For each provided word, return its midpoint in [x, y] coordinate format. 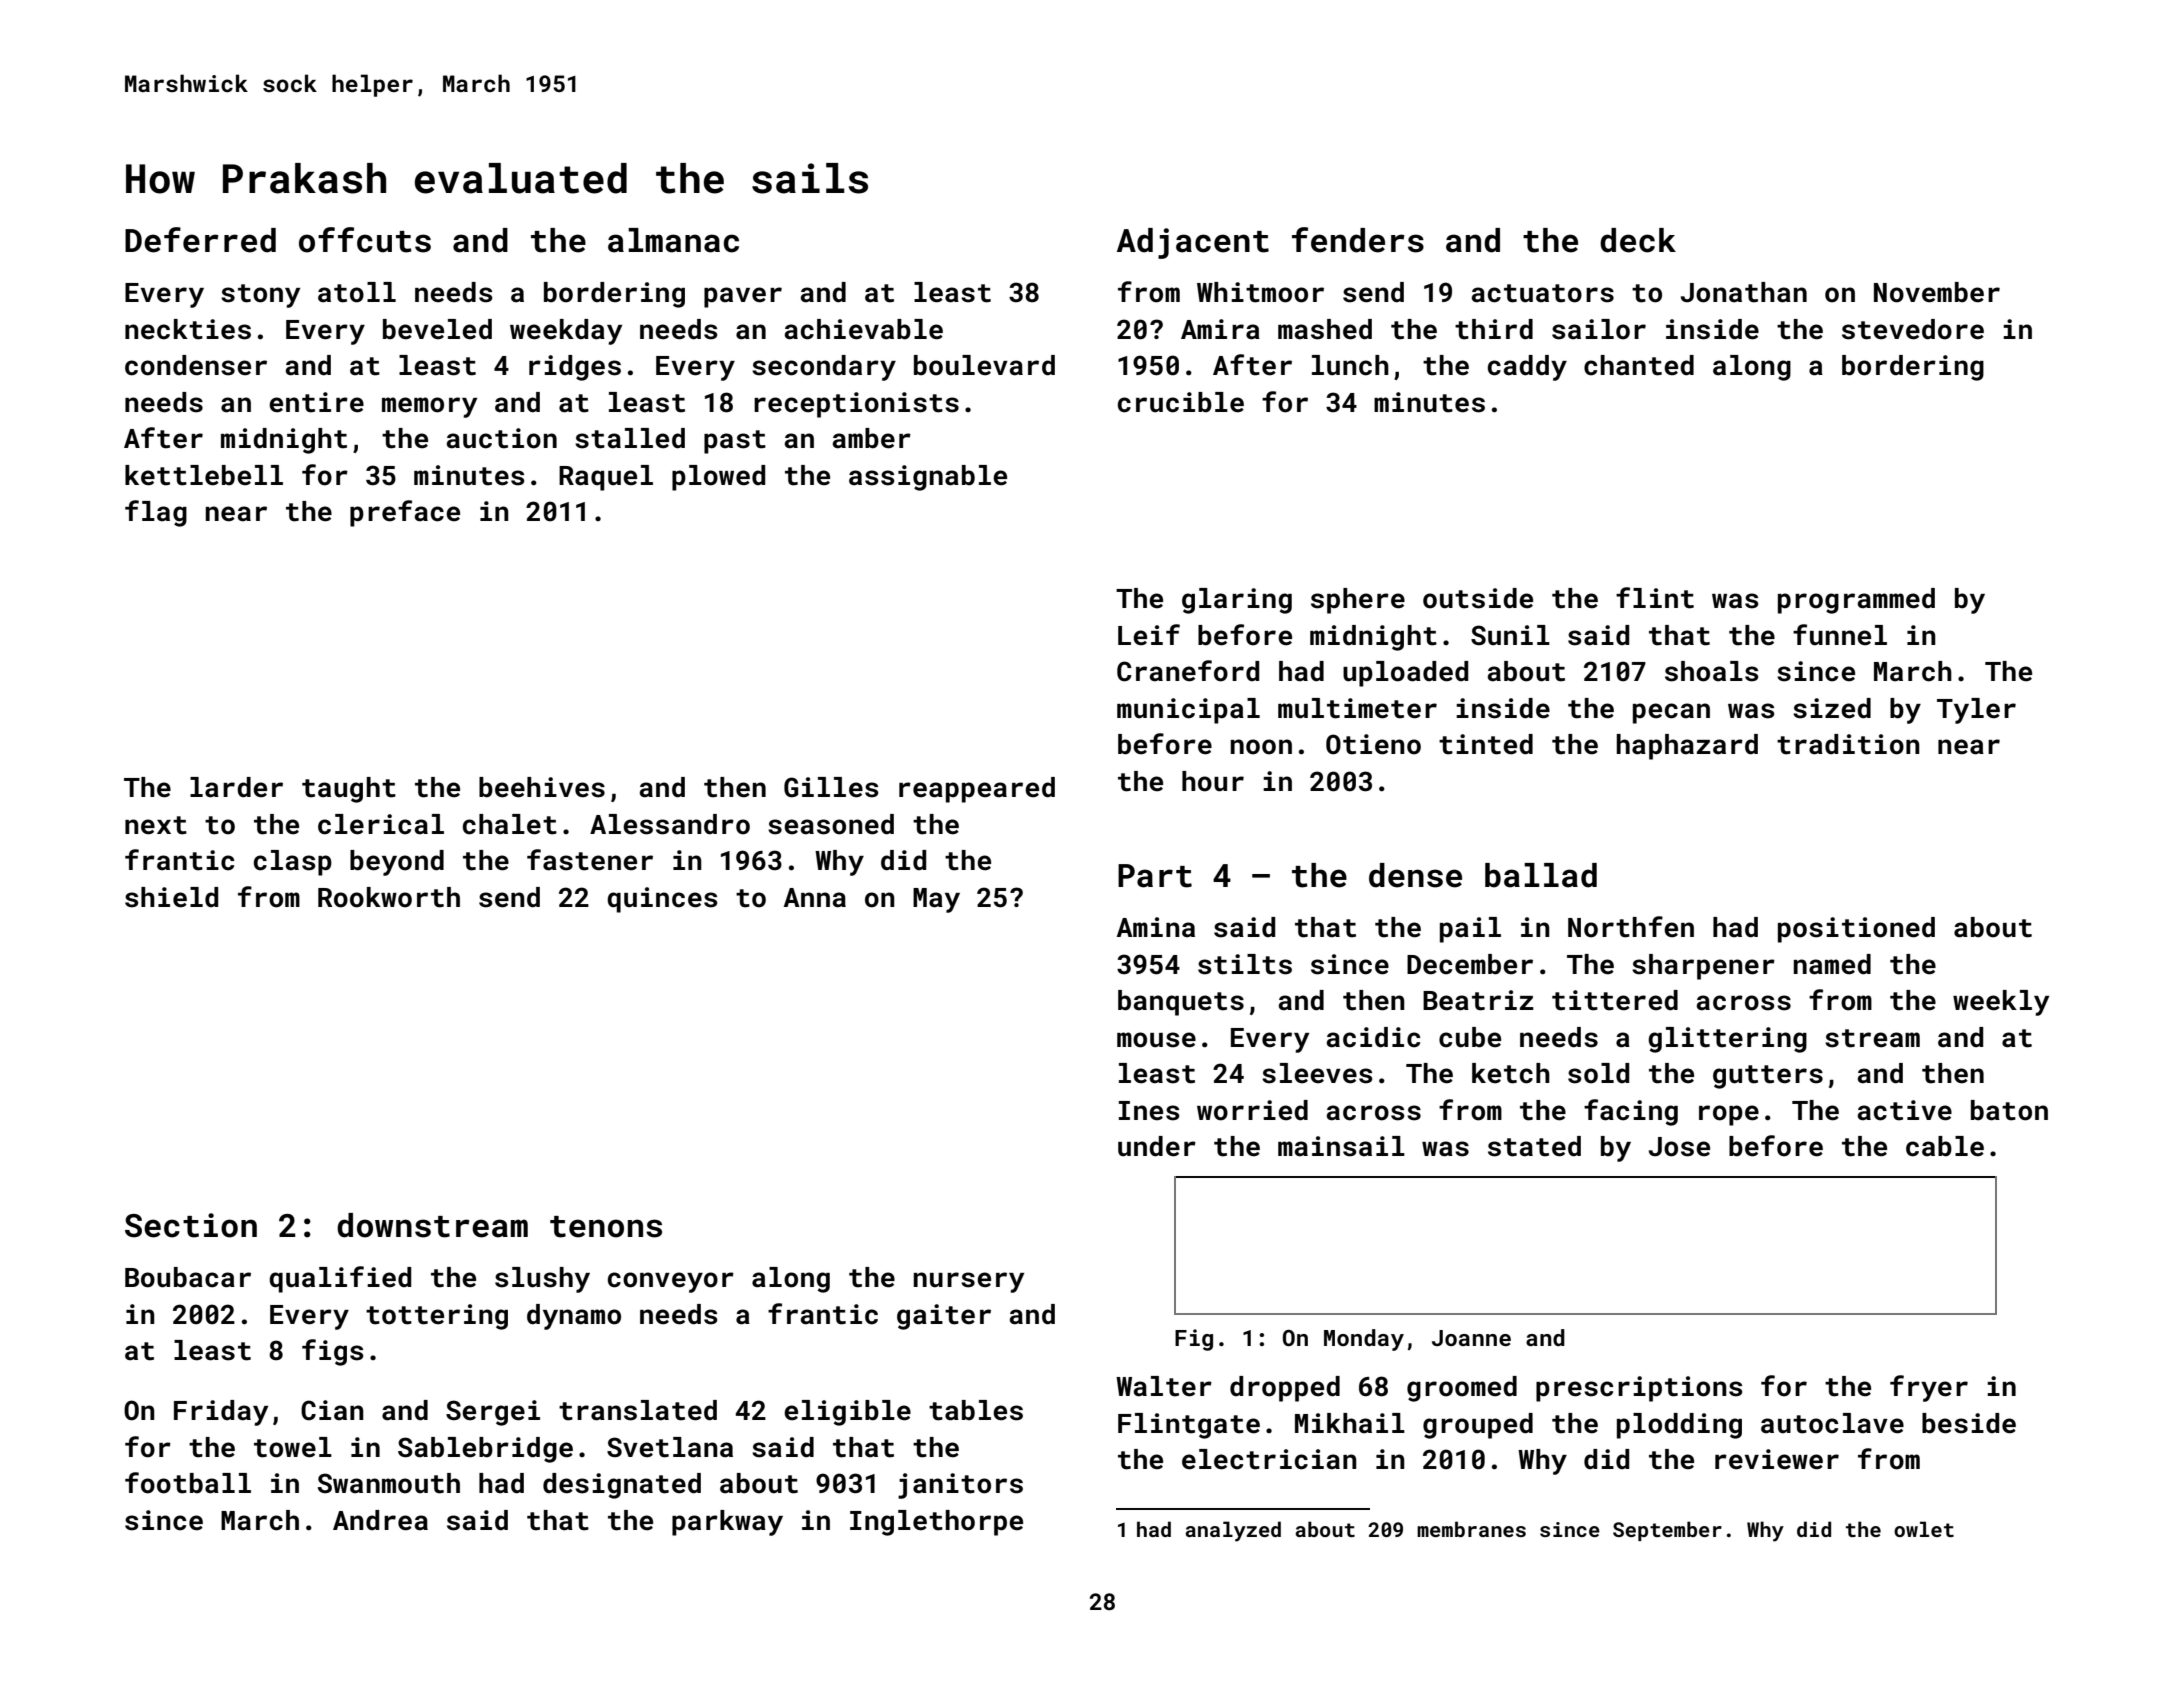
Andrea [380, 1520]
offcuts [365, 240]
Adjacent [1193, 243]
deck [1638, 240]
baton [2009, 1110]
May [936, 900]
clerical [381, 824]
